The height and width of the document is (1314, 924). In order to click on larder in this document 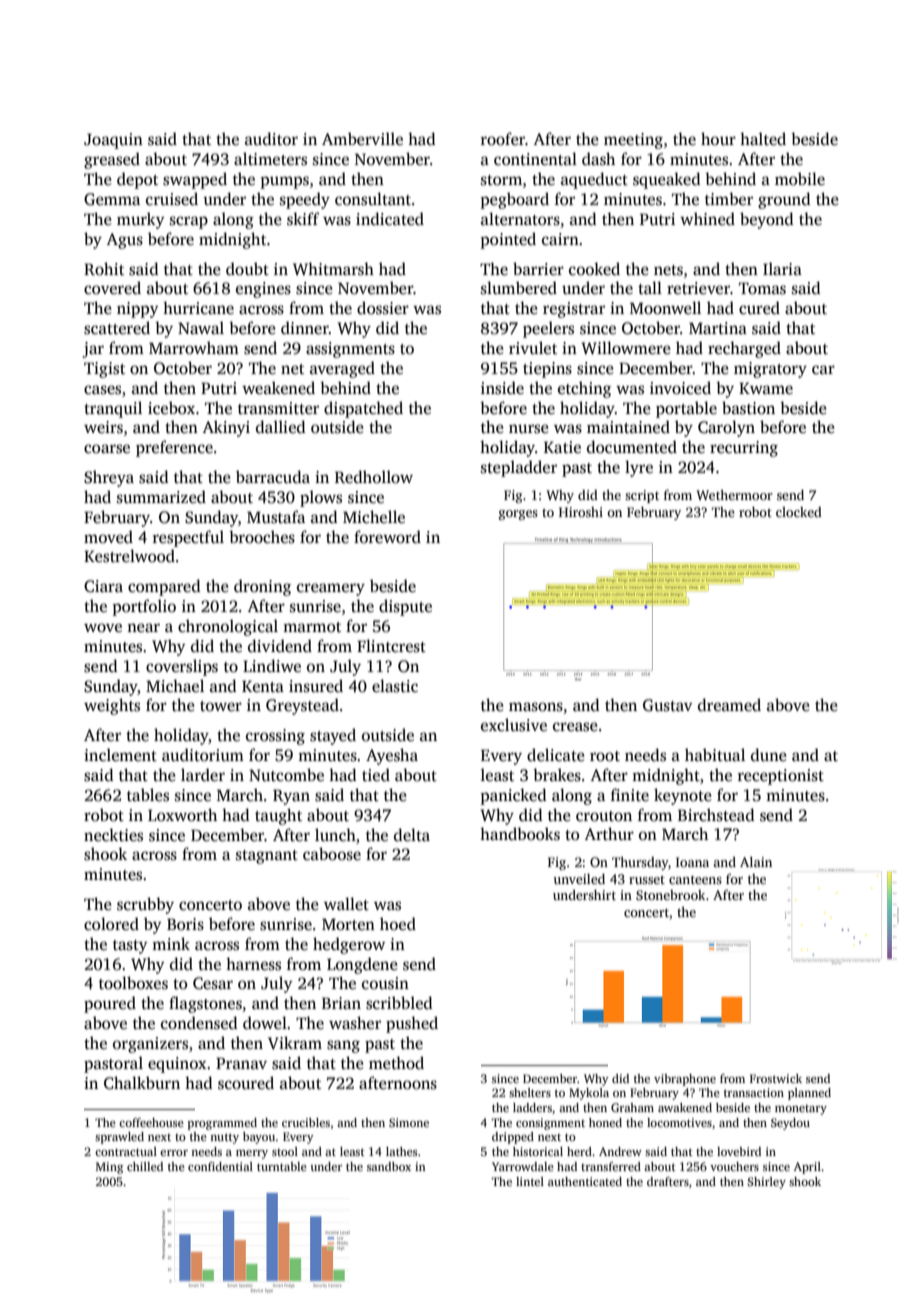, I will do `click(203, 775)`.
